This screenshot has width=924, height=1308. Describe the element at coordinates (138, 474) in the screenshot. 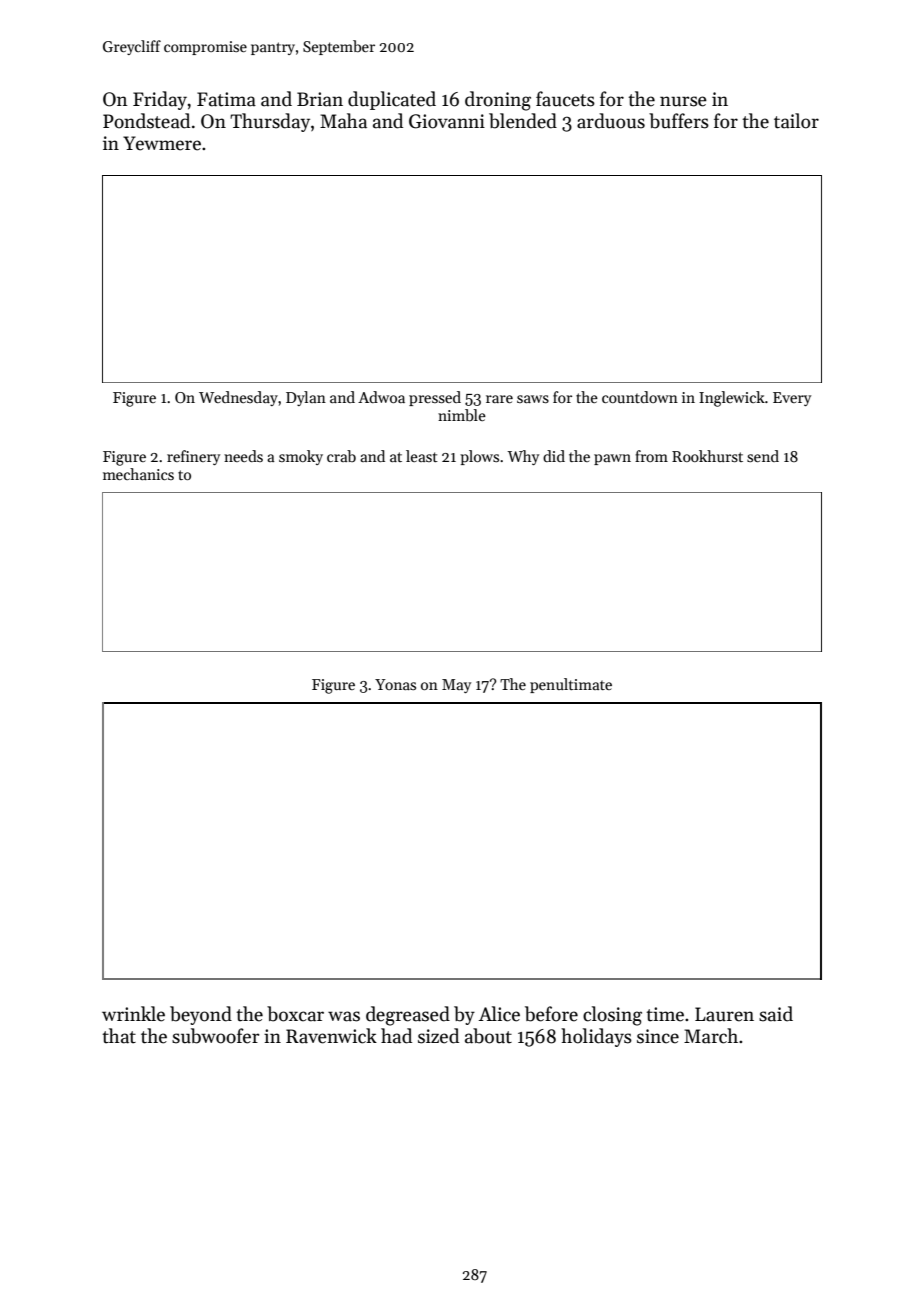

I see `mechanics` at that location.
